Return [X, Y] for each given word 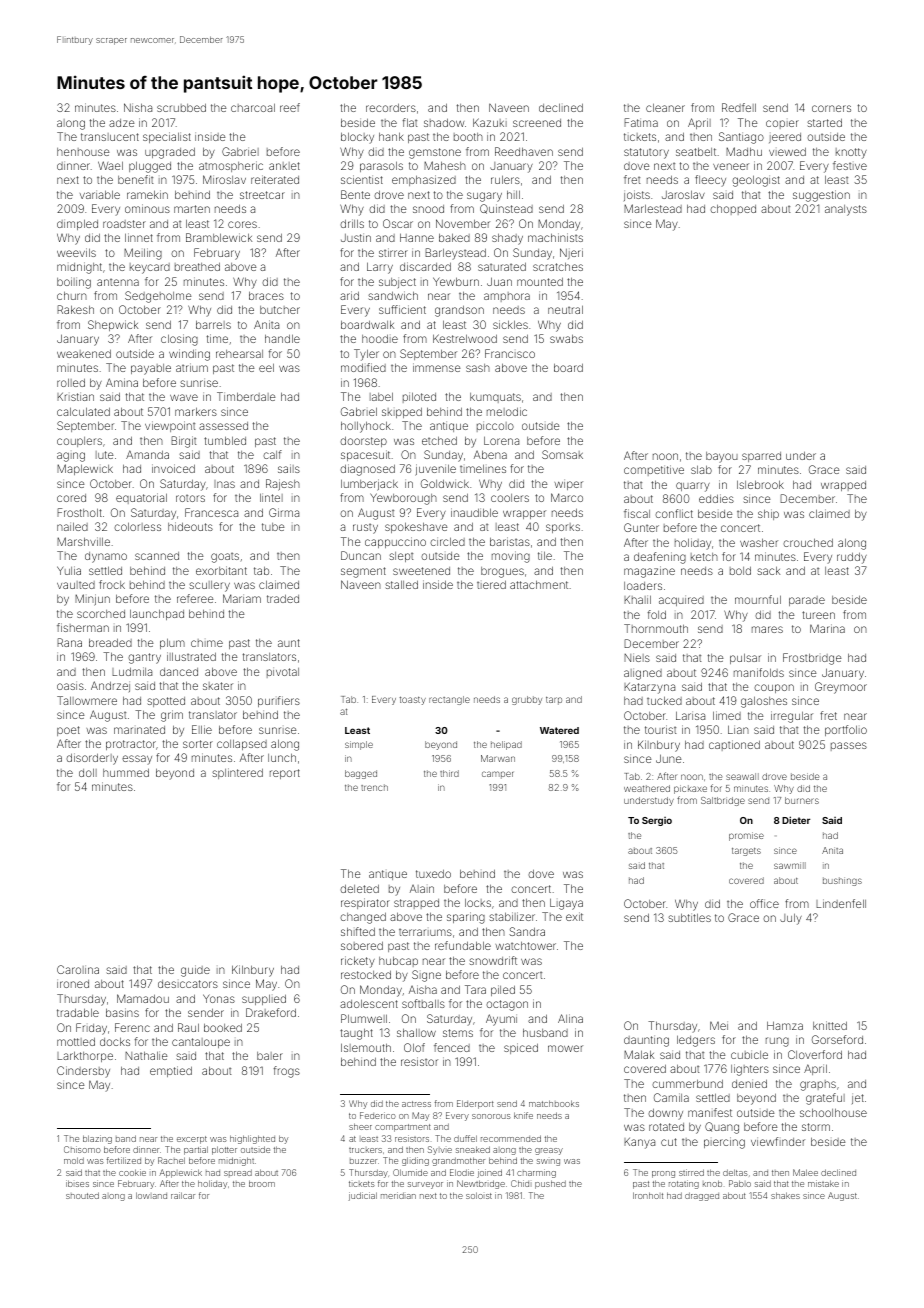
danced [179, 672]
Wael [110, 165]
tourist [661, 729]
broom [262, 1183]
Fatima [641, 122]
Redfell [739, 107]
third [449, 773]
